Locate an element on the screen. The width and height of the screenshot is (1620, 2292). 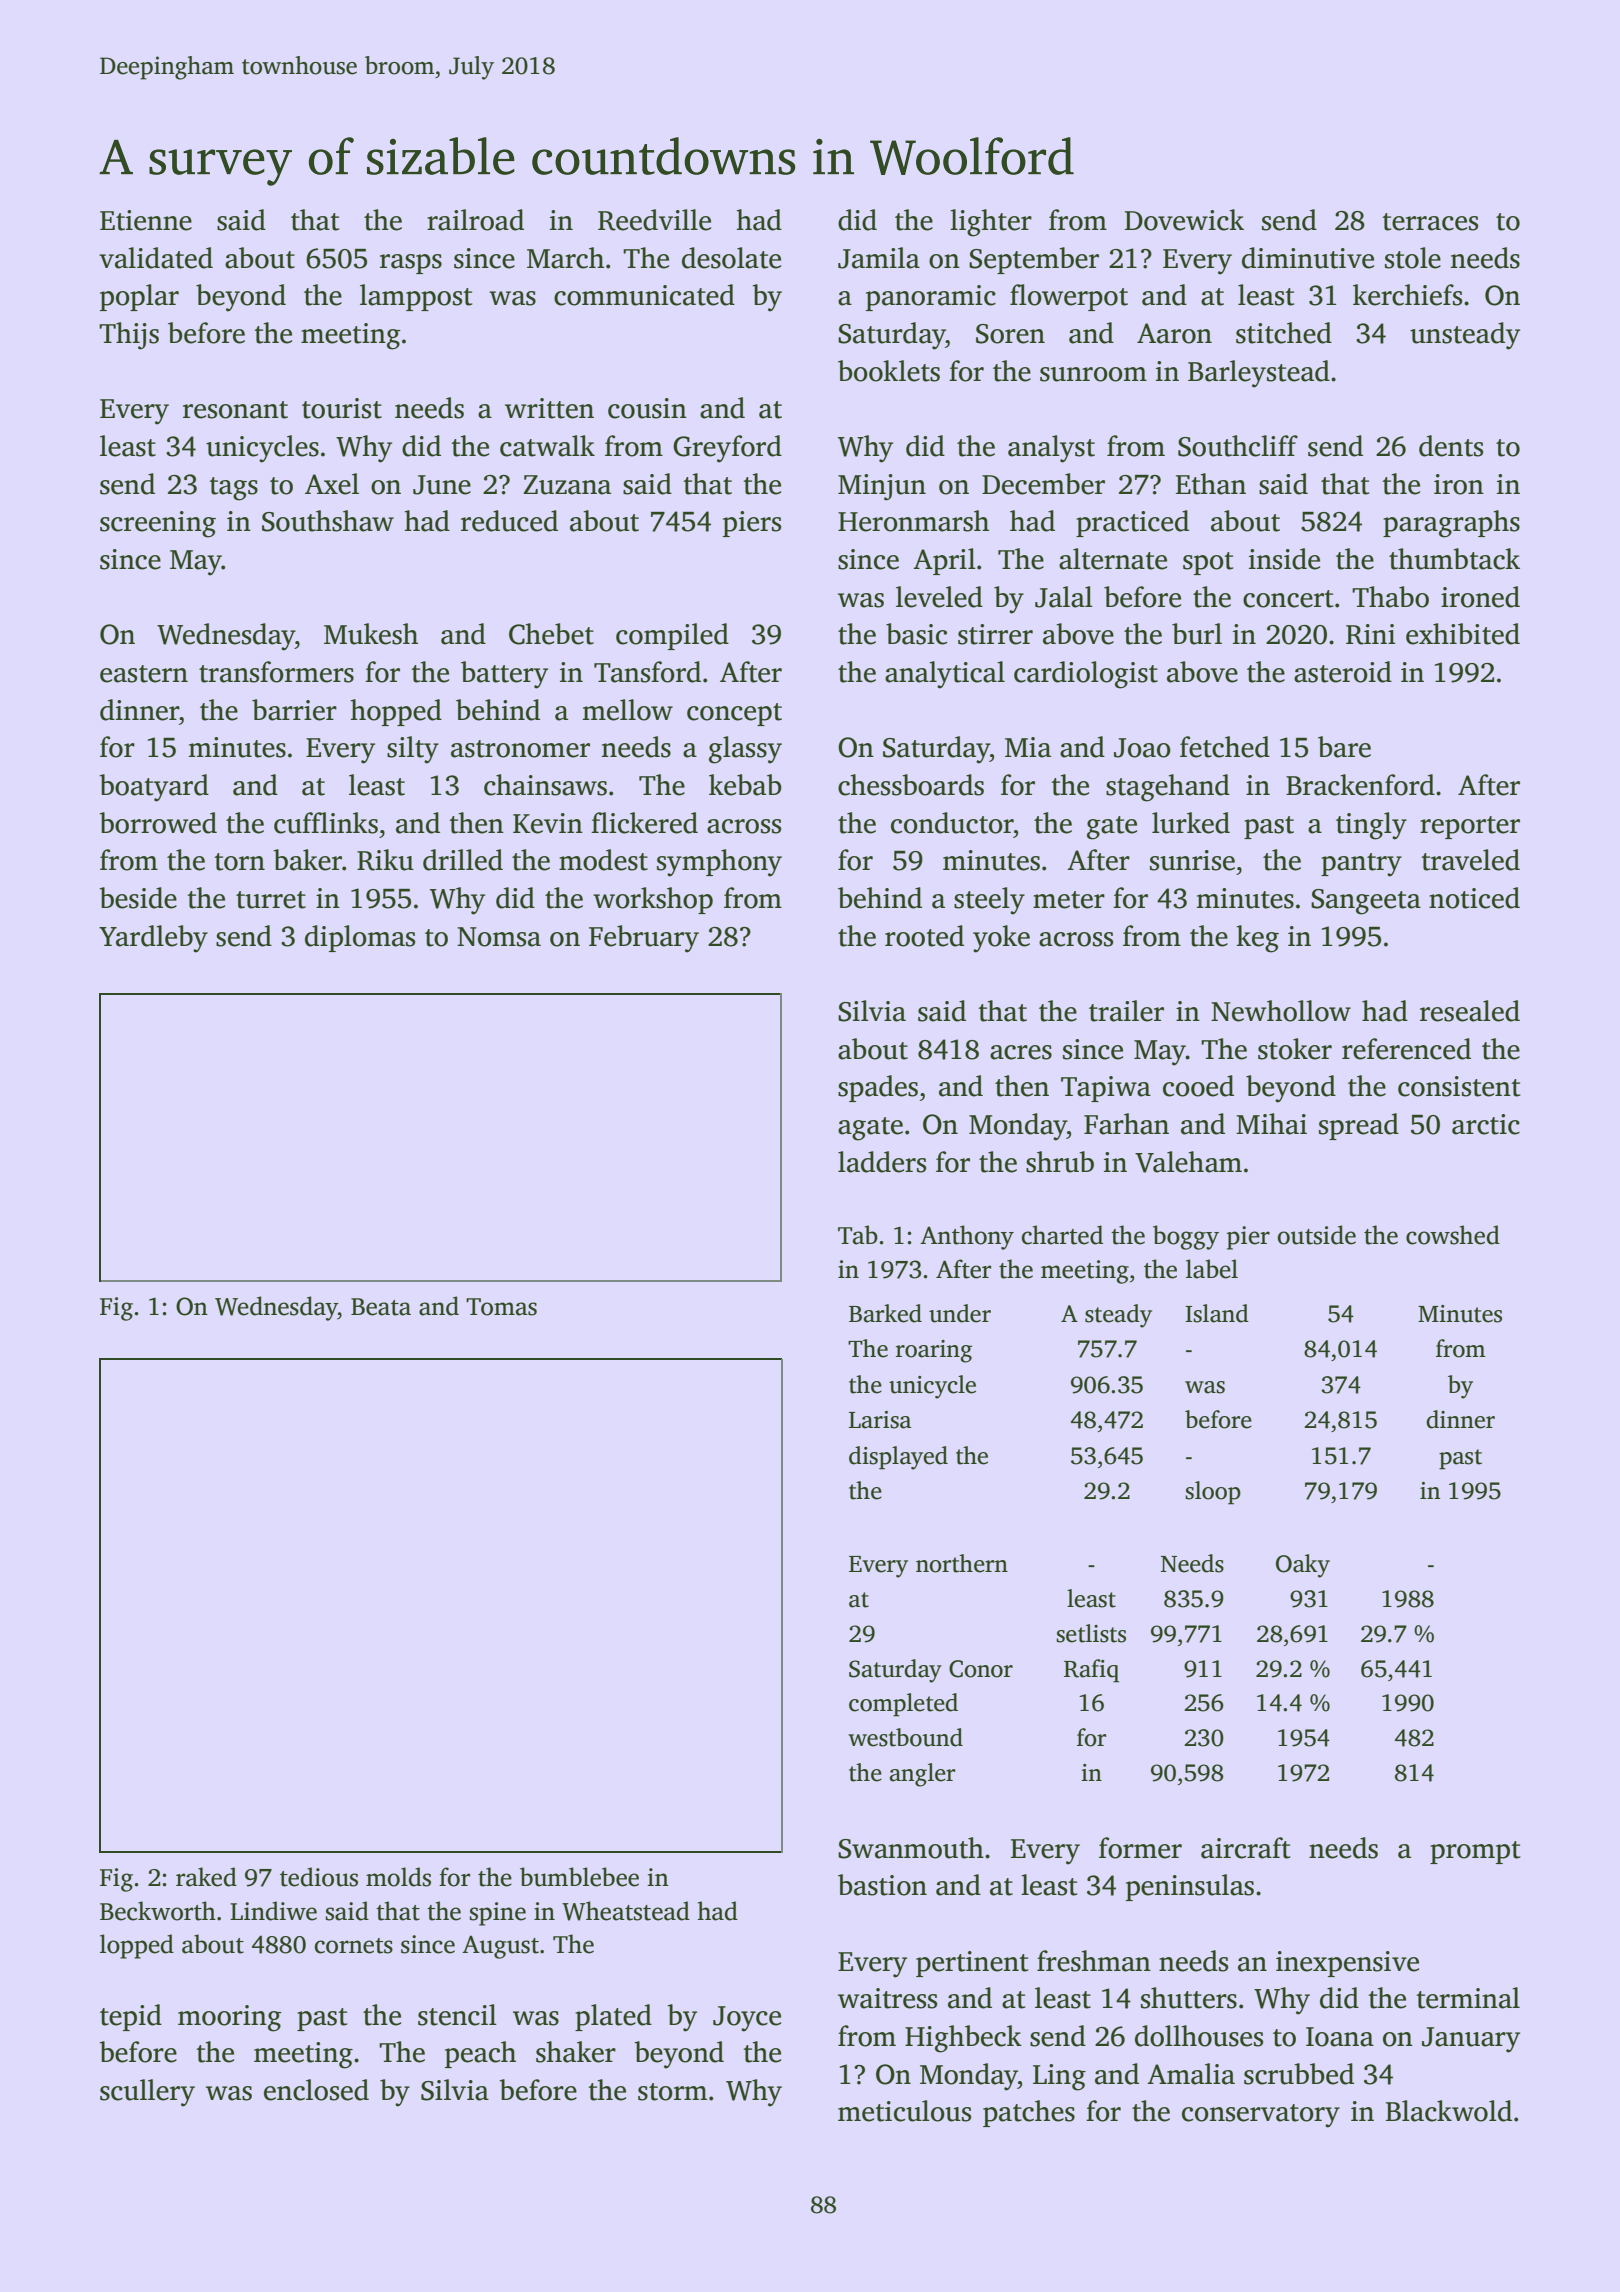
communicated is located at coordinates (644, 295).
